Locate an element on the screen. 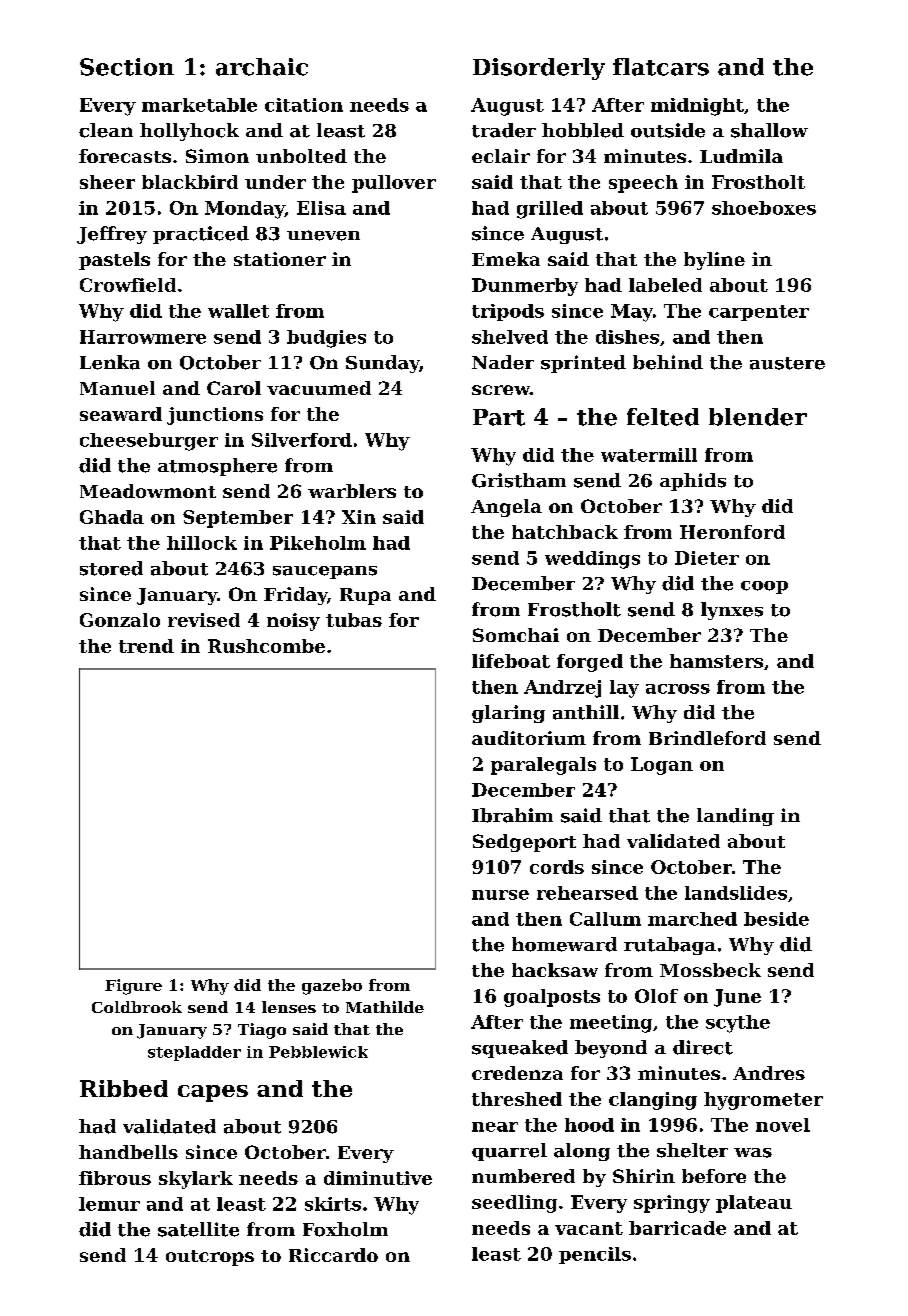 Image resolution: width=908 pixels, height=1316 pixels. Mathilde is located at coordinates (385, 1007).
